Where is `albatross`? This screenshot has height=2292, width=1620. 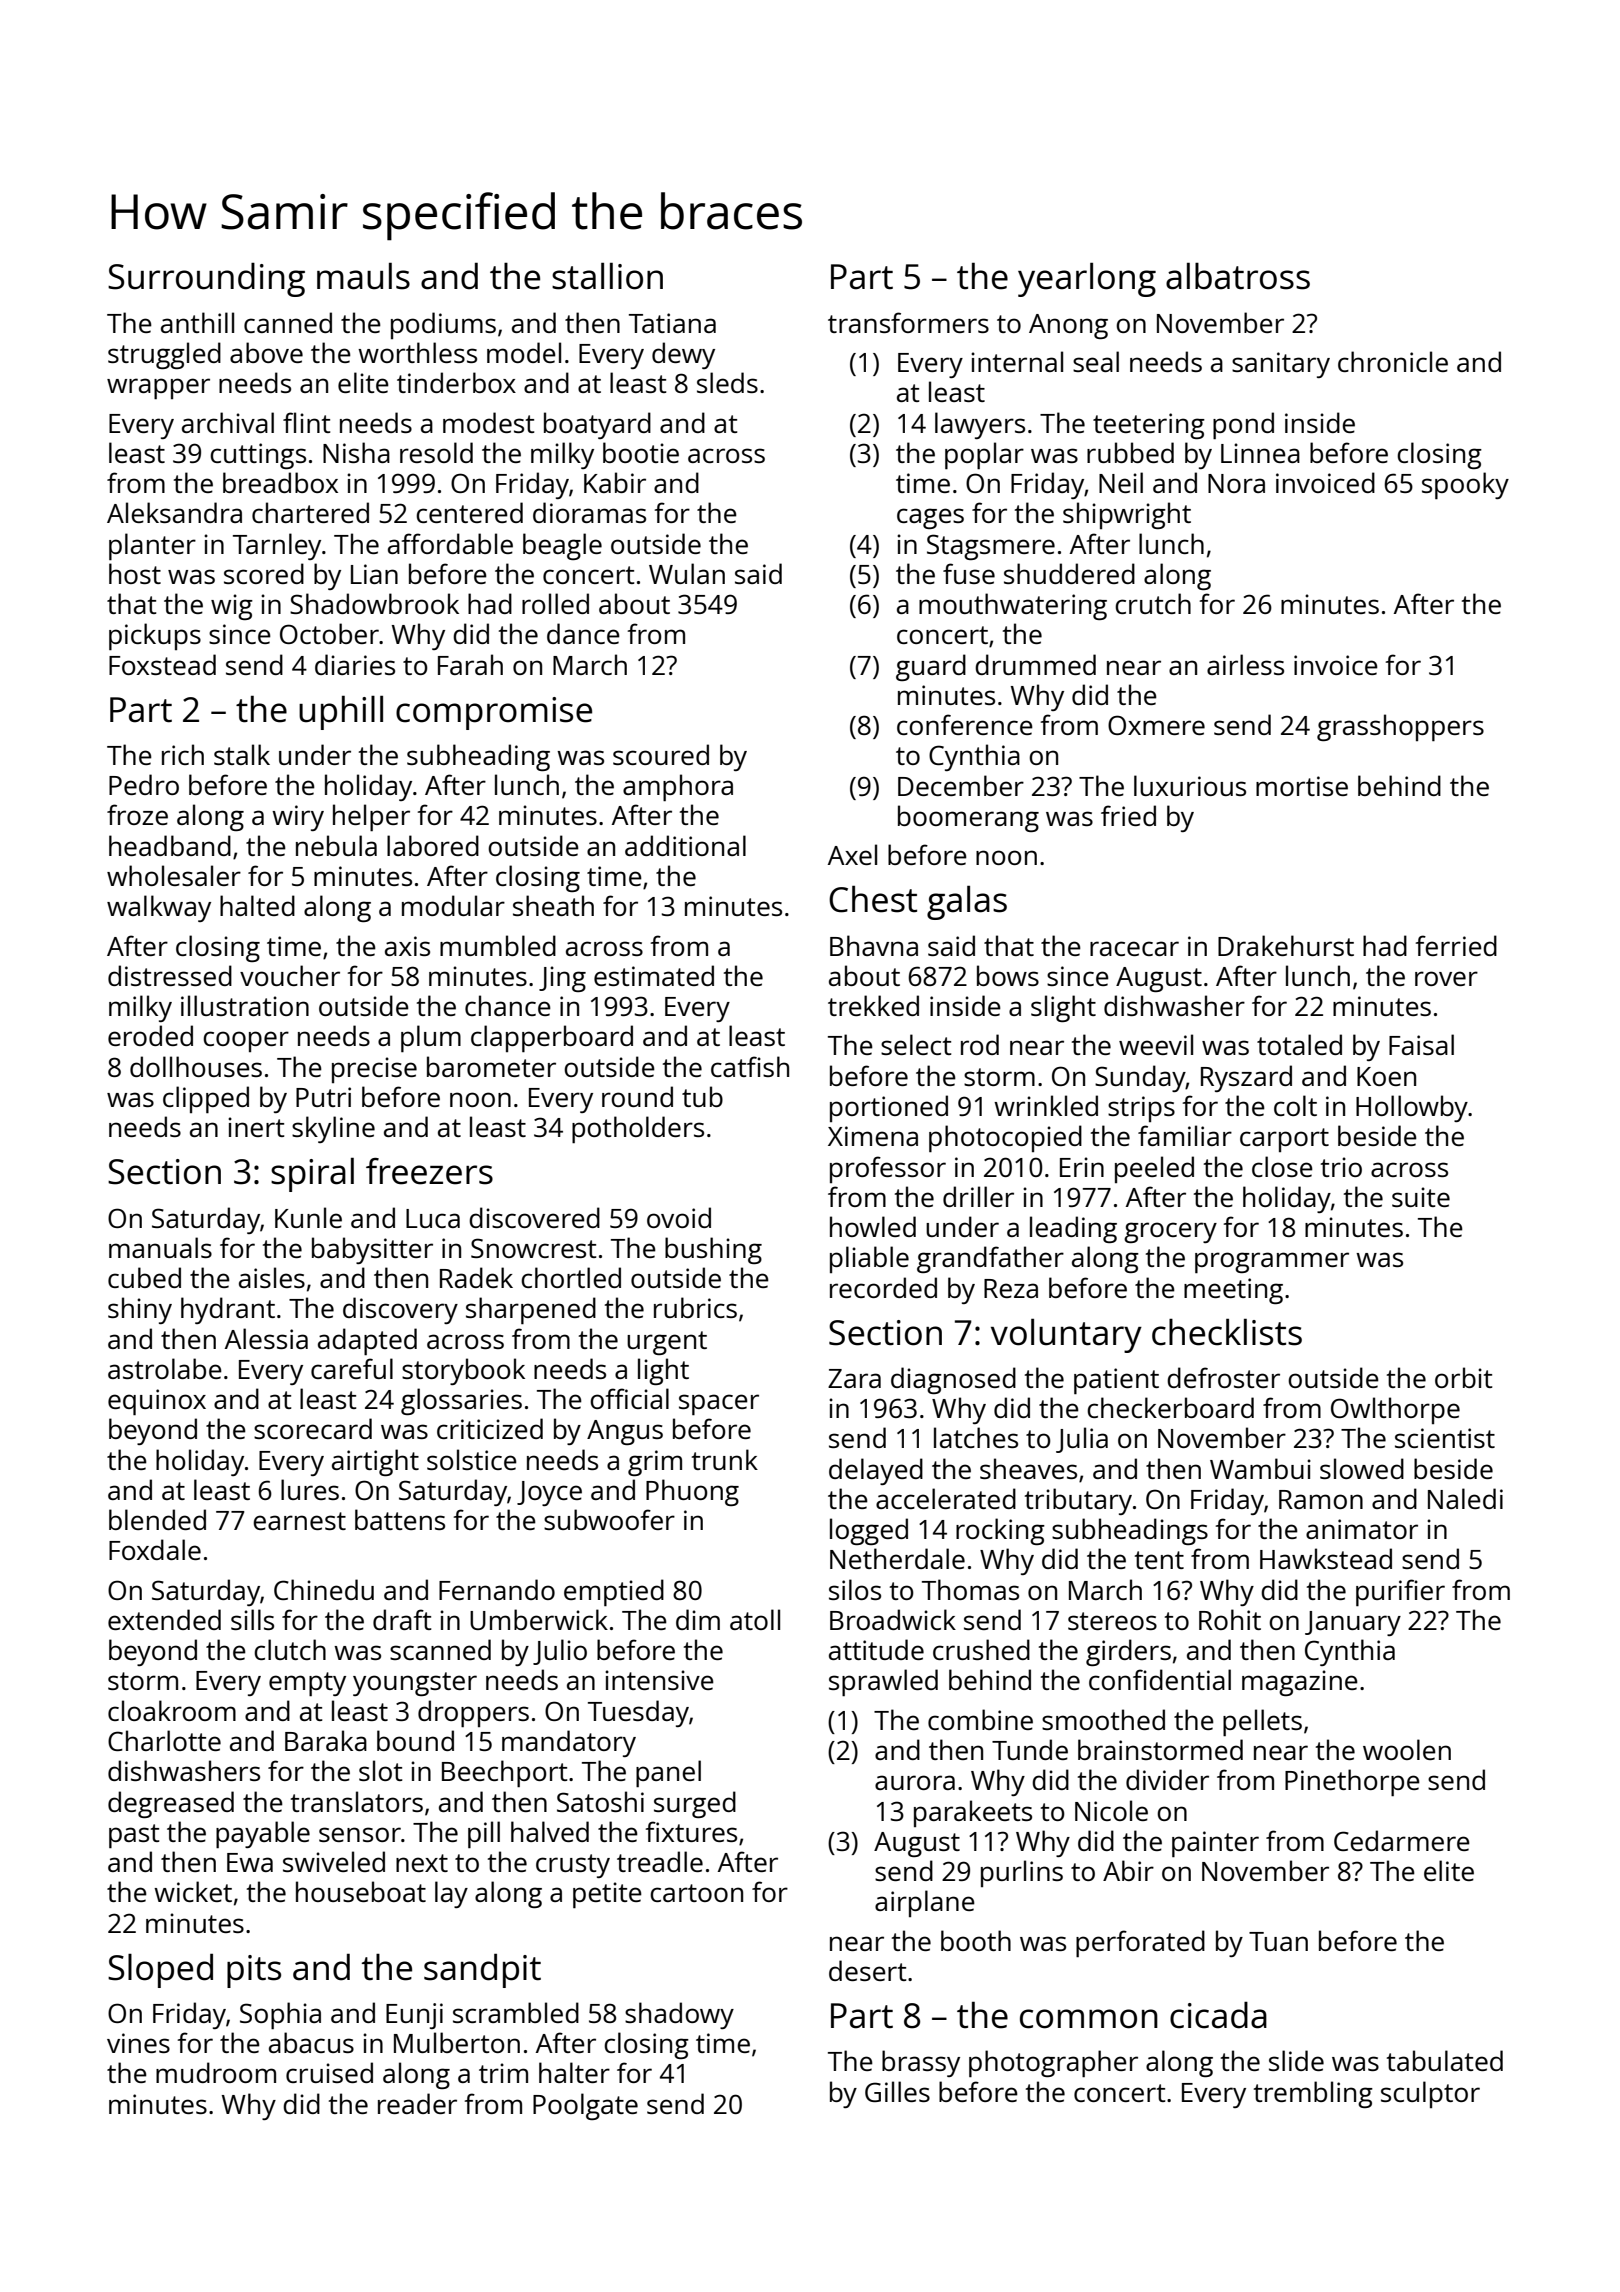 albatross is located at coordinates (1238, 276).
